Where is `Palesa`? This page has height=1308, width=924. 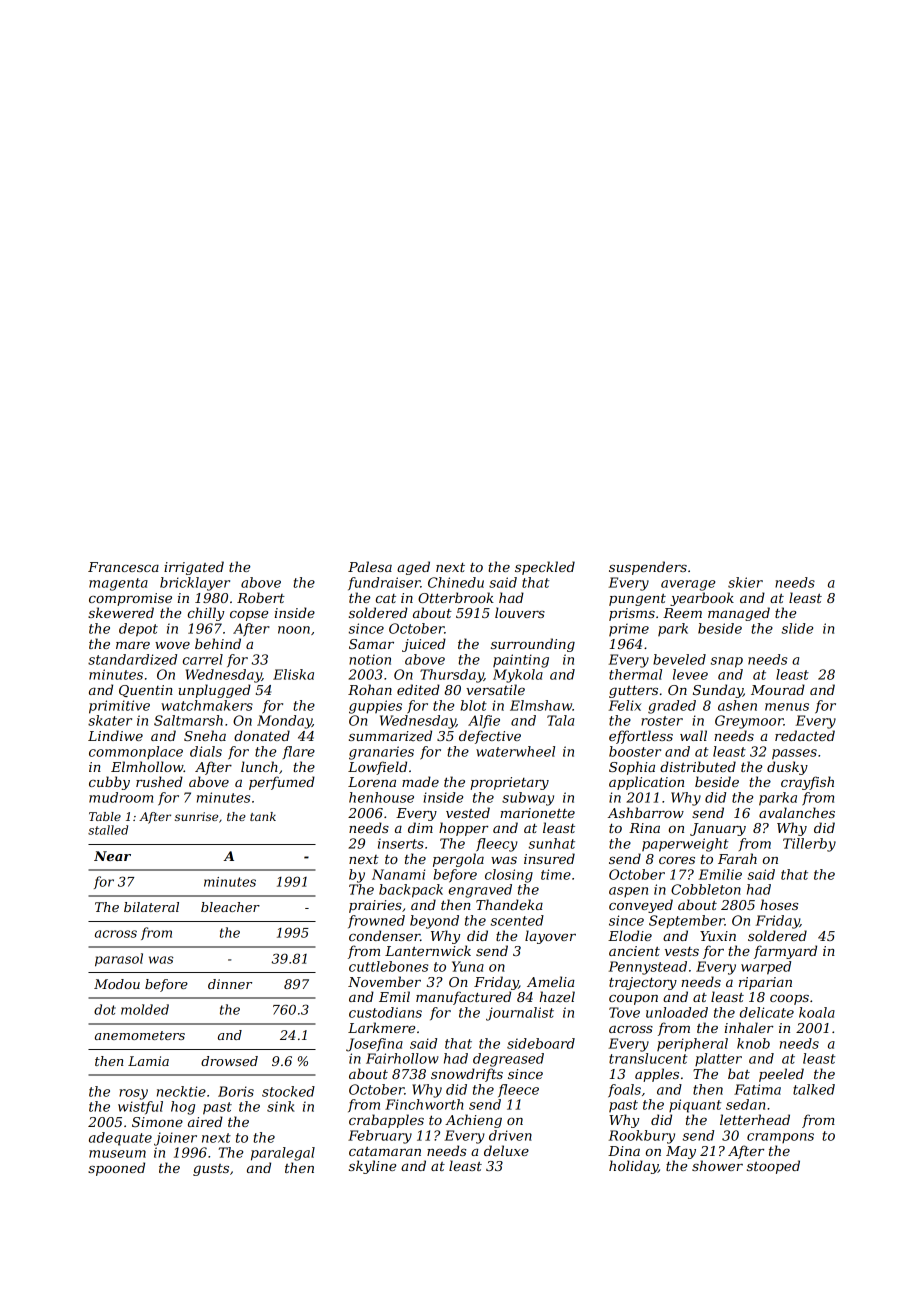 Palesa is located at coordinates (370, 566).
